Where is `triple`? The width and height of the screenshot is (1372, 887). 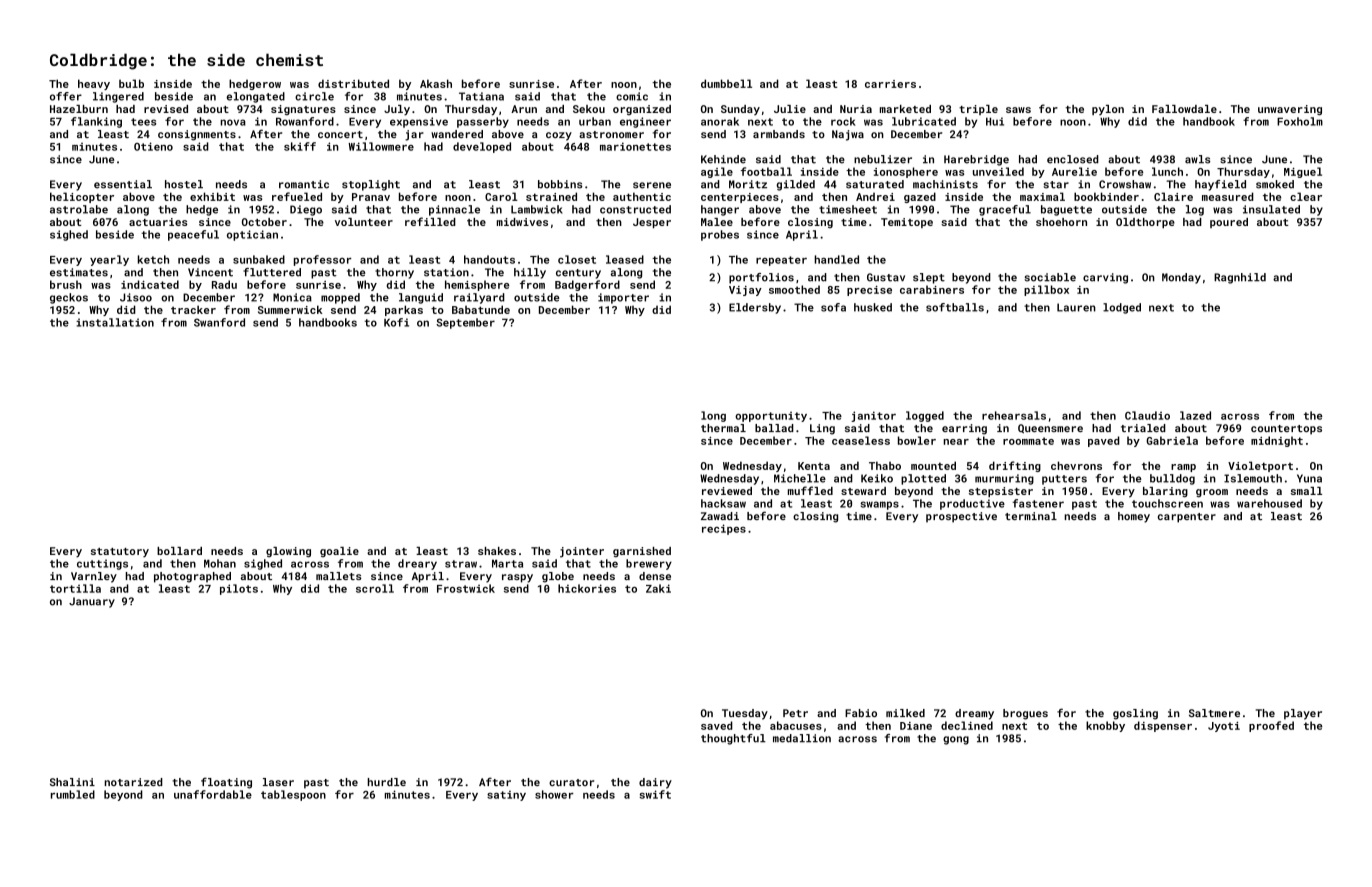 triple is located at coordinates (978, 110).
